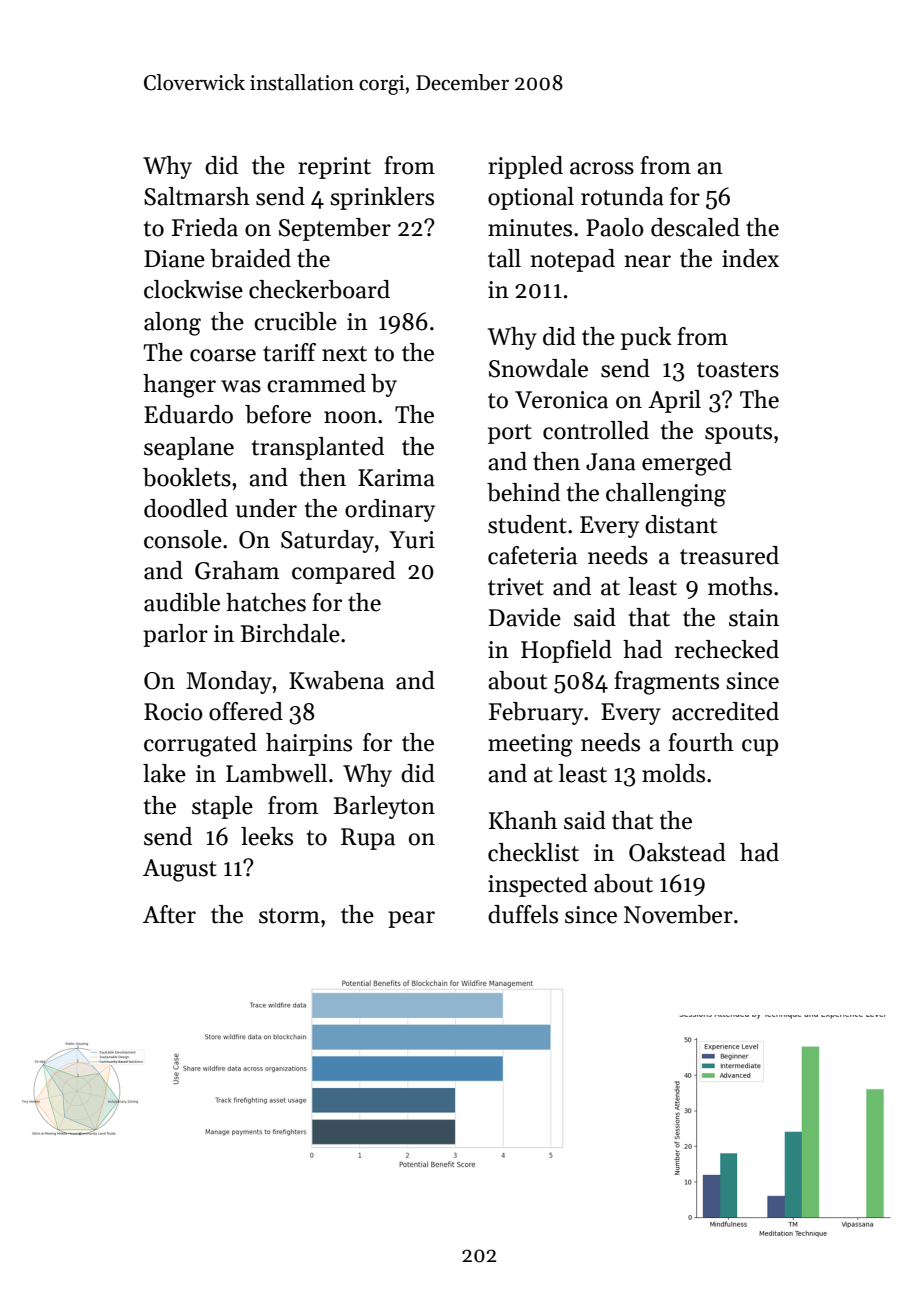  Describe the element at coordinates (615, 227) in the document. I see `Paolo` at that location.
